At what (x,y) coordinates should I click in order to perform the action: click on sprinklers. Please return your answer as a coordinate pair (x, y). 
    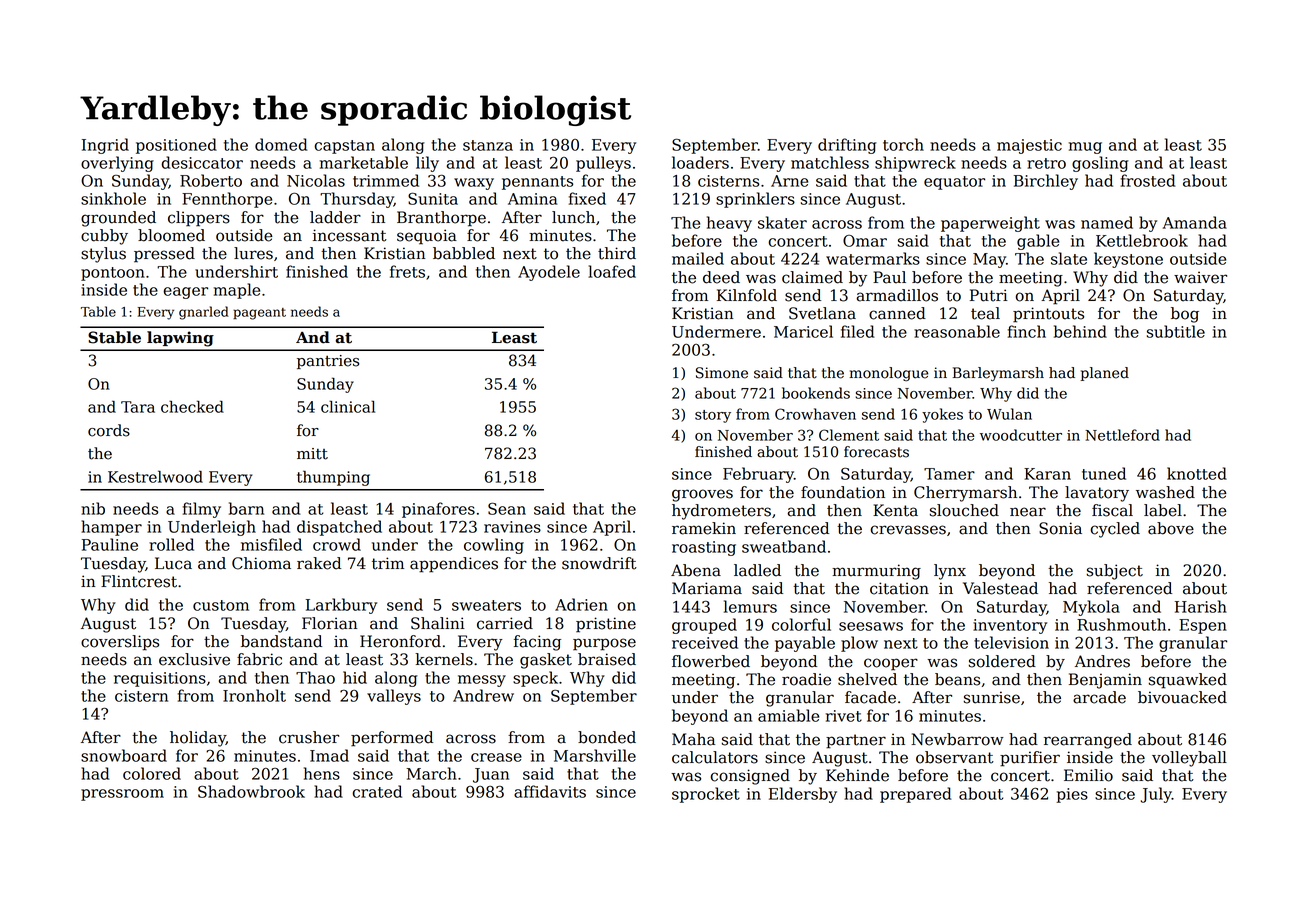
    Looking at the image, I should click on (755, 200).
